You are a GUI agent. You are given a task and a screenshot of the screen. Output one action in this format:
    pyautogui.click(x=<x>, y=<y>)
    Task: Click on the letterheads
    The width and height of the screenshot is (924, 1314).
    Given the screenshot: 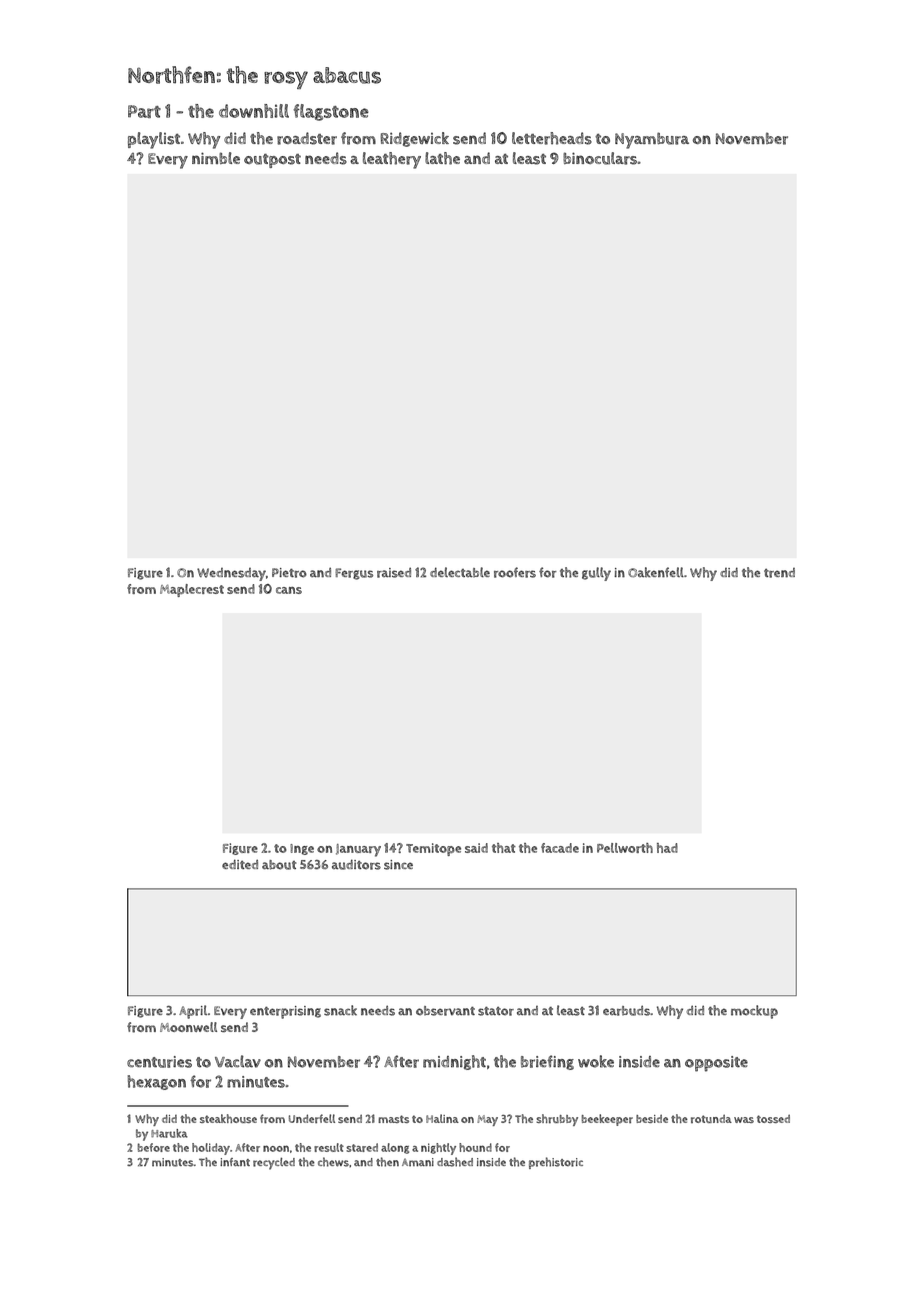 What is the action you would take?
    pyautogui.click(x=552, y=138)
